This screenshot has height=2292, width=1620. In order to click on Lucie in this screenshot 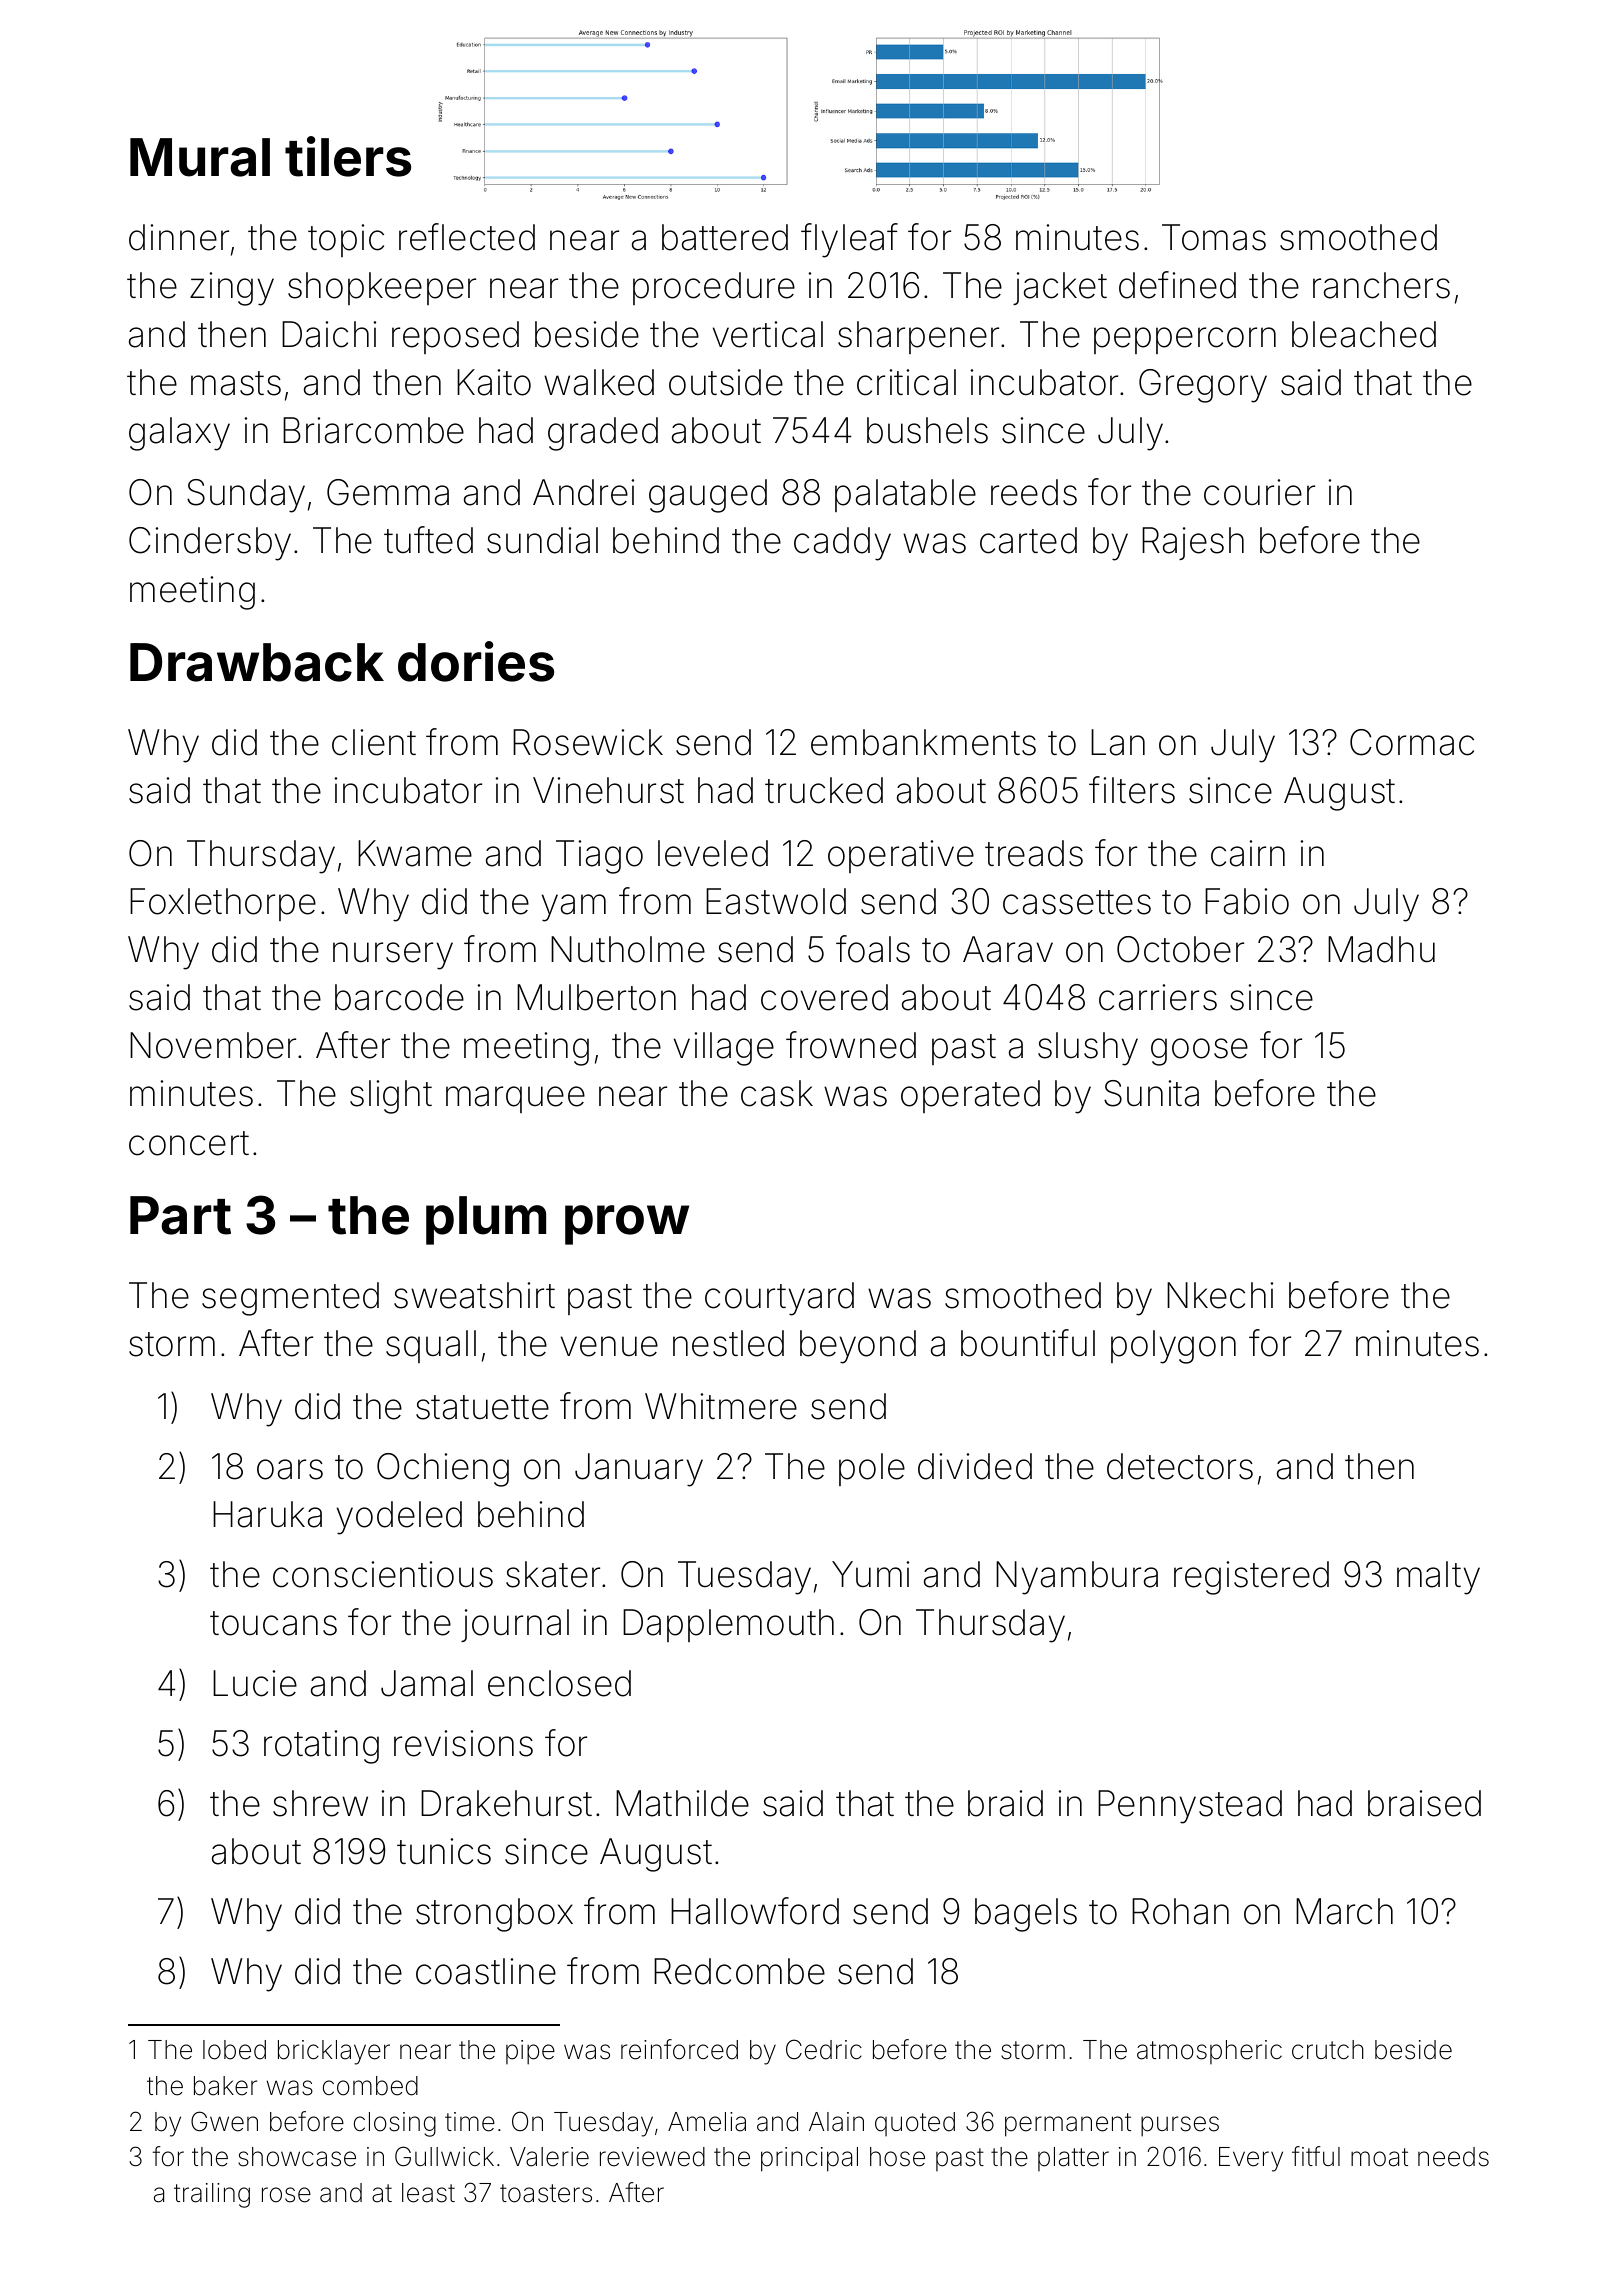, I will do `click(255, 1683)`.
